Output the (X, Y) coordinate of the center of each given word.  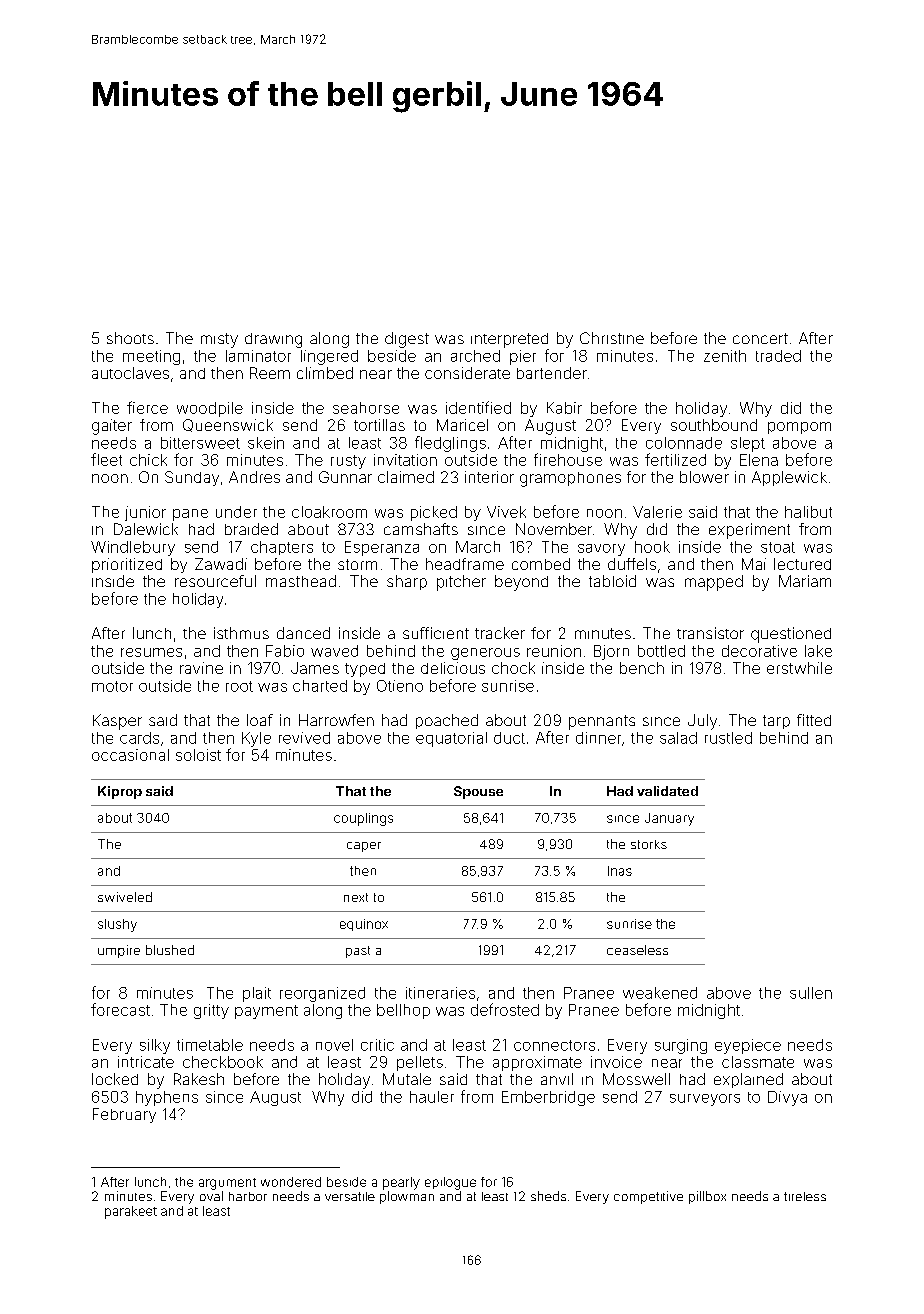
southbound (714, 425)
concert (760, 338)
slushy (117, 925)
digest (407, 340)
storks (649, 844)
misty (219, 340)
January (669, 819)
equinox (364, 925)
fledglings (450, 444)
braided (251, 529)
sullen (811, 993)
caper (364, 847)
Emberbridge (548, 1098)
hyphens (167, 1098)
